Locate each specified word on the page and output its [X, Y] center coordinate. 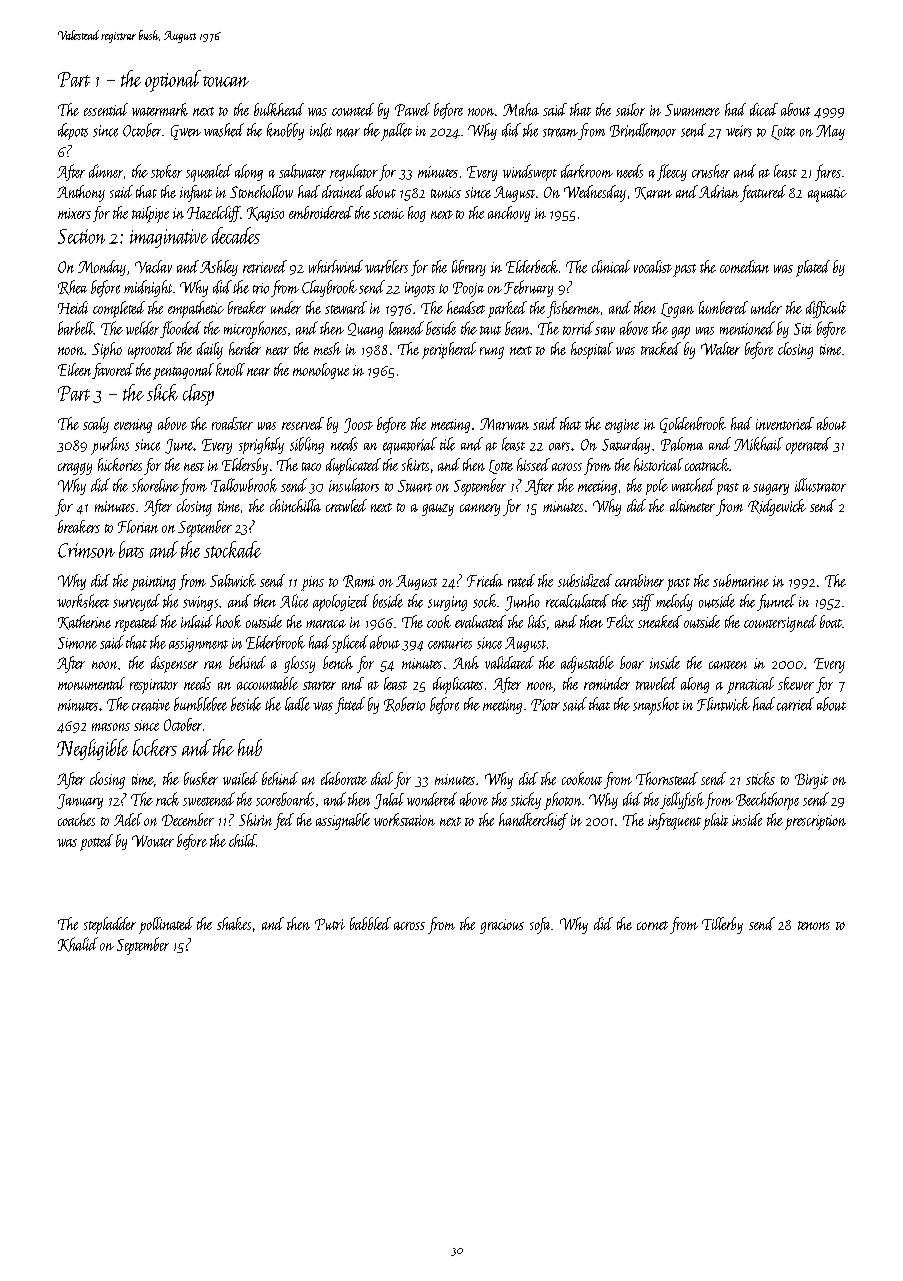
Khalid [78, 944]
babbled [370, 923]
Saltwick [233, 580]
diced [764, 109]
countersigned [780, 623]
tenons [814, 925]
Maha [521, 109]
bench [338, 662]
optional [173, 81]
